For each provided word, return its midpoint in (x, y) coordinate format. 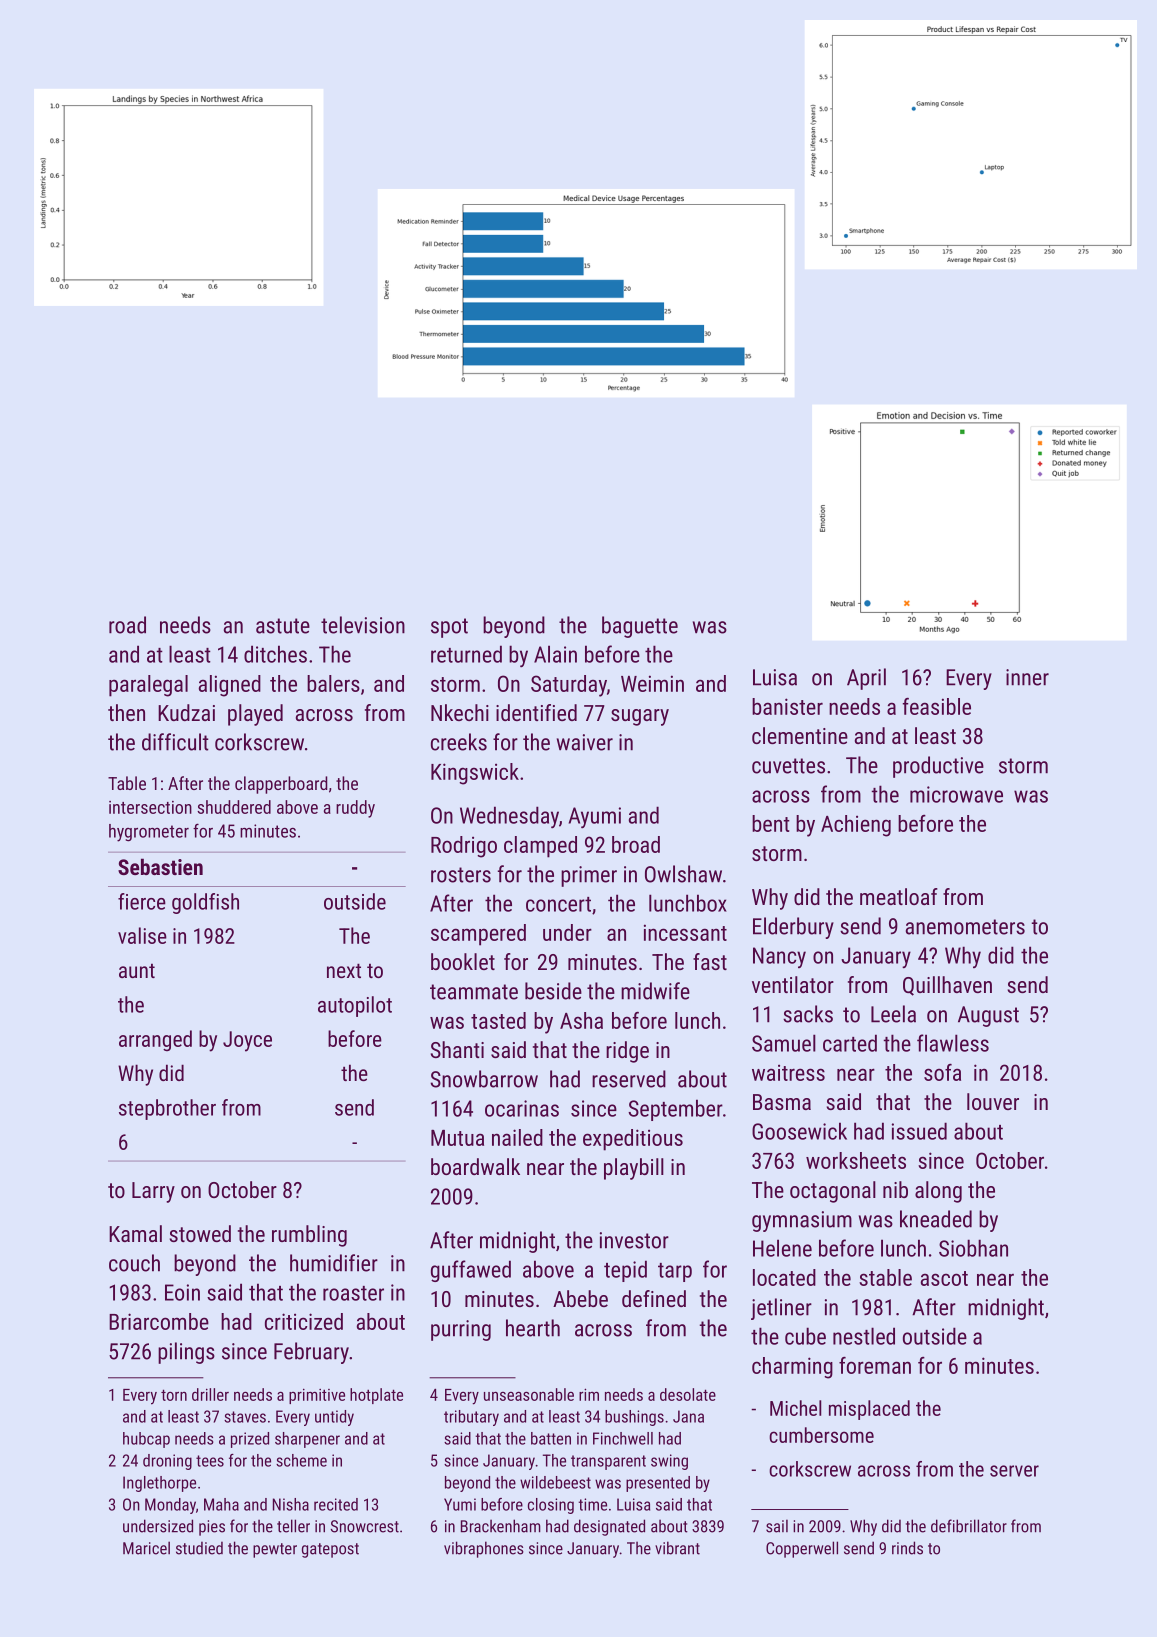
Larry (153, 1192)
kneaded (936, 1219)
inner (1027, 677)
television (363, 625)
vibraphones (484, 1549)
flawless (953, 1043)
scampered (478, 935)
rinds (907, 1548)
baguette (640, 627)
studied (199, 1548)
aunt (137, 970)
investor (634, 1240)
